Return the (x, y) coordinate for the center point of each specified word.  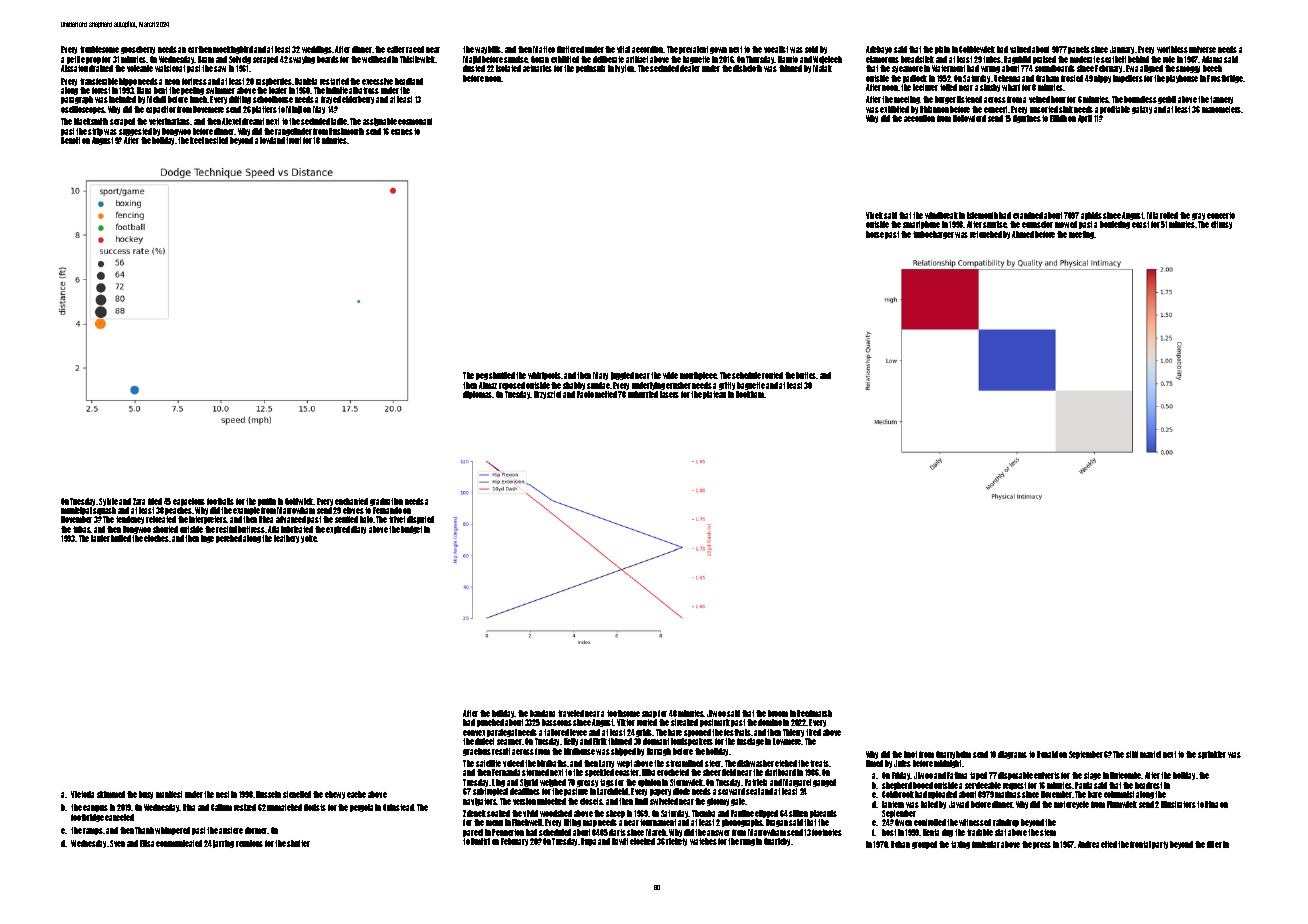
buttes (806, 375)
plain (942, 50)
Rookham (750, 394)
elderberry (358, 100)
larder (100, 538)
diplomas (477, 395)
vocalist (776, 49)
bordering (1115, 225)
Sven (117, 843)
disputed (420, 520)
